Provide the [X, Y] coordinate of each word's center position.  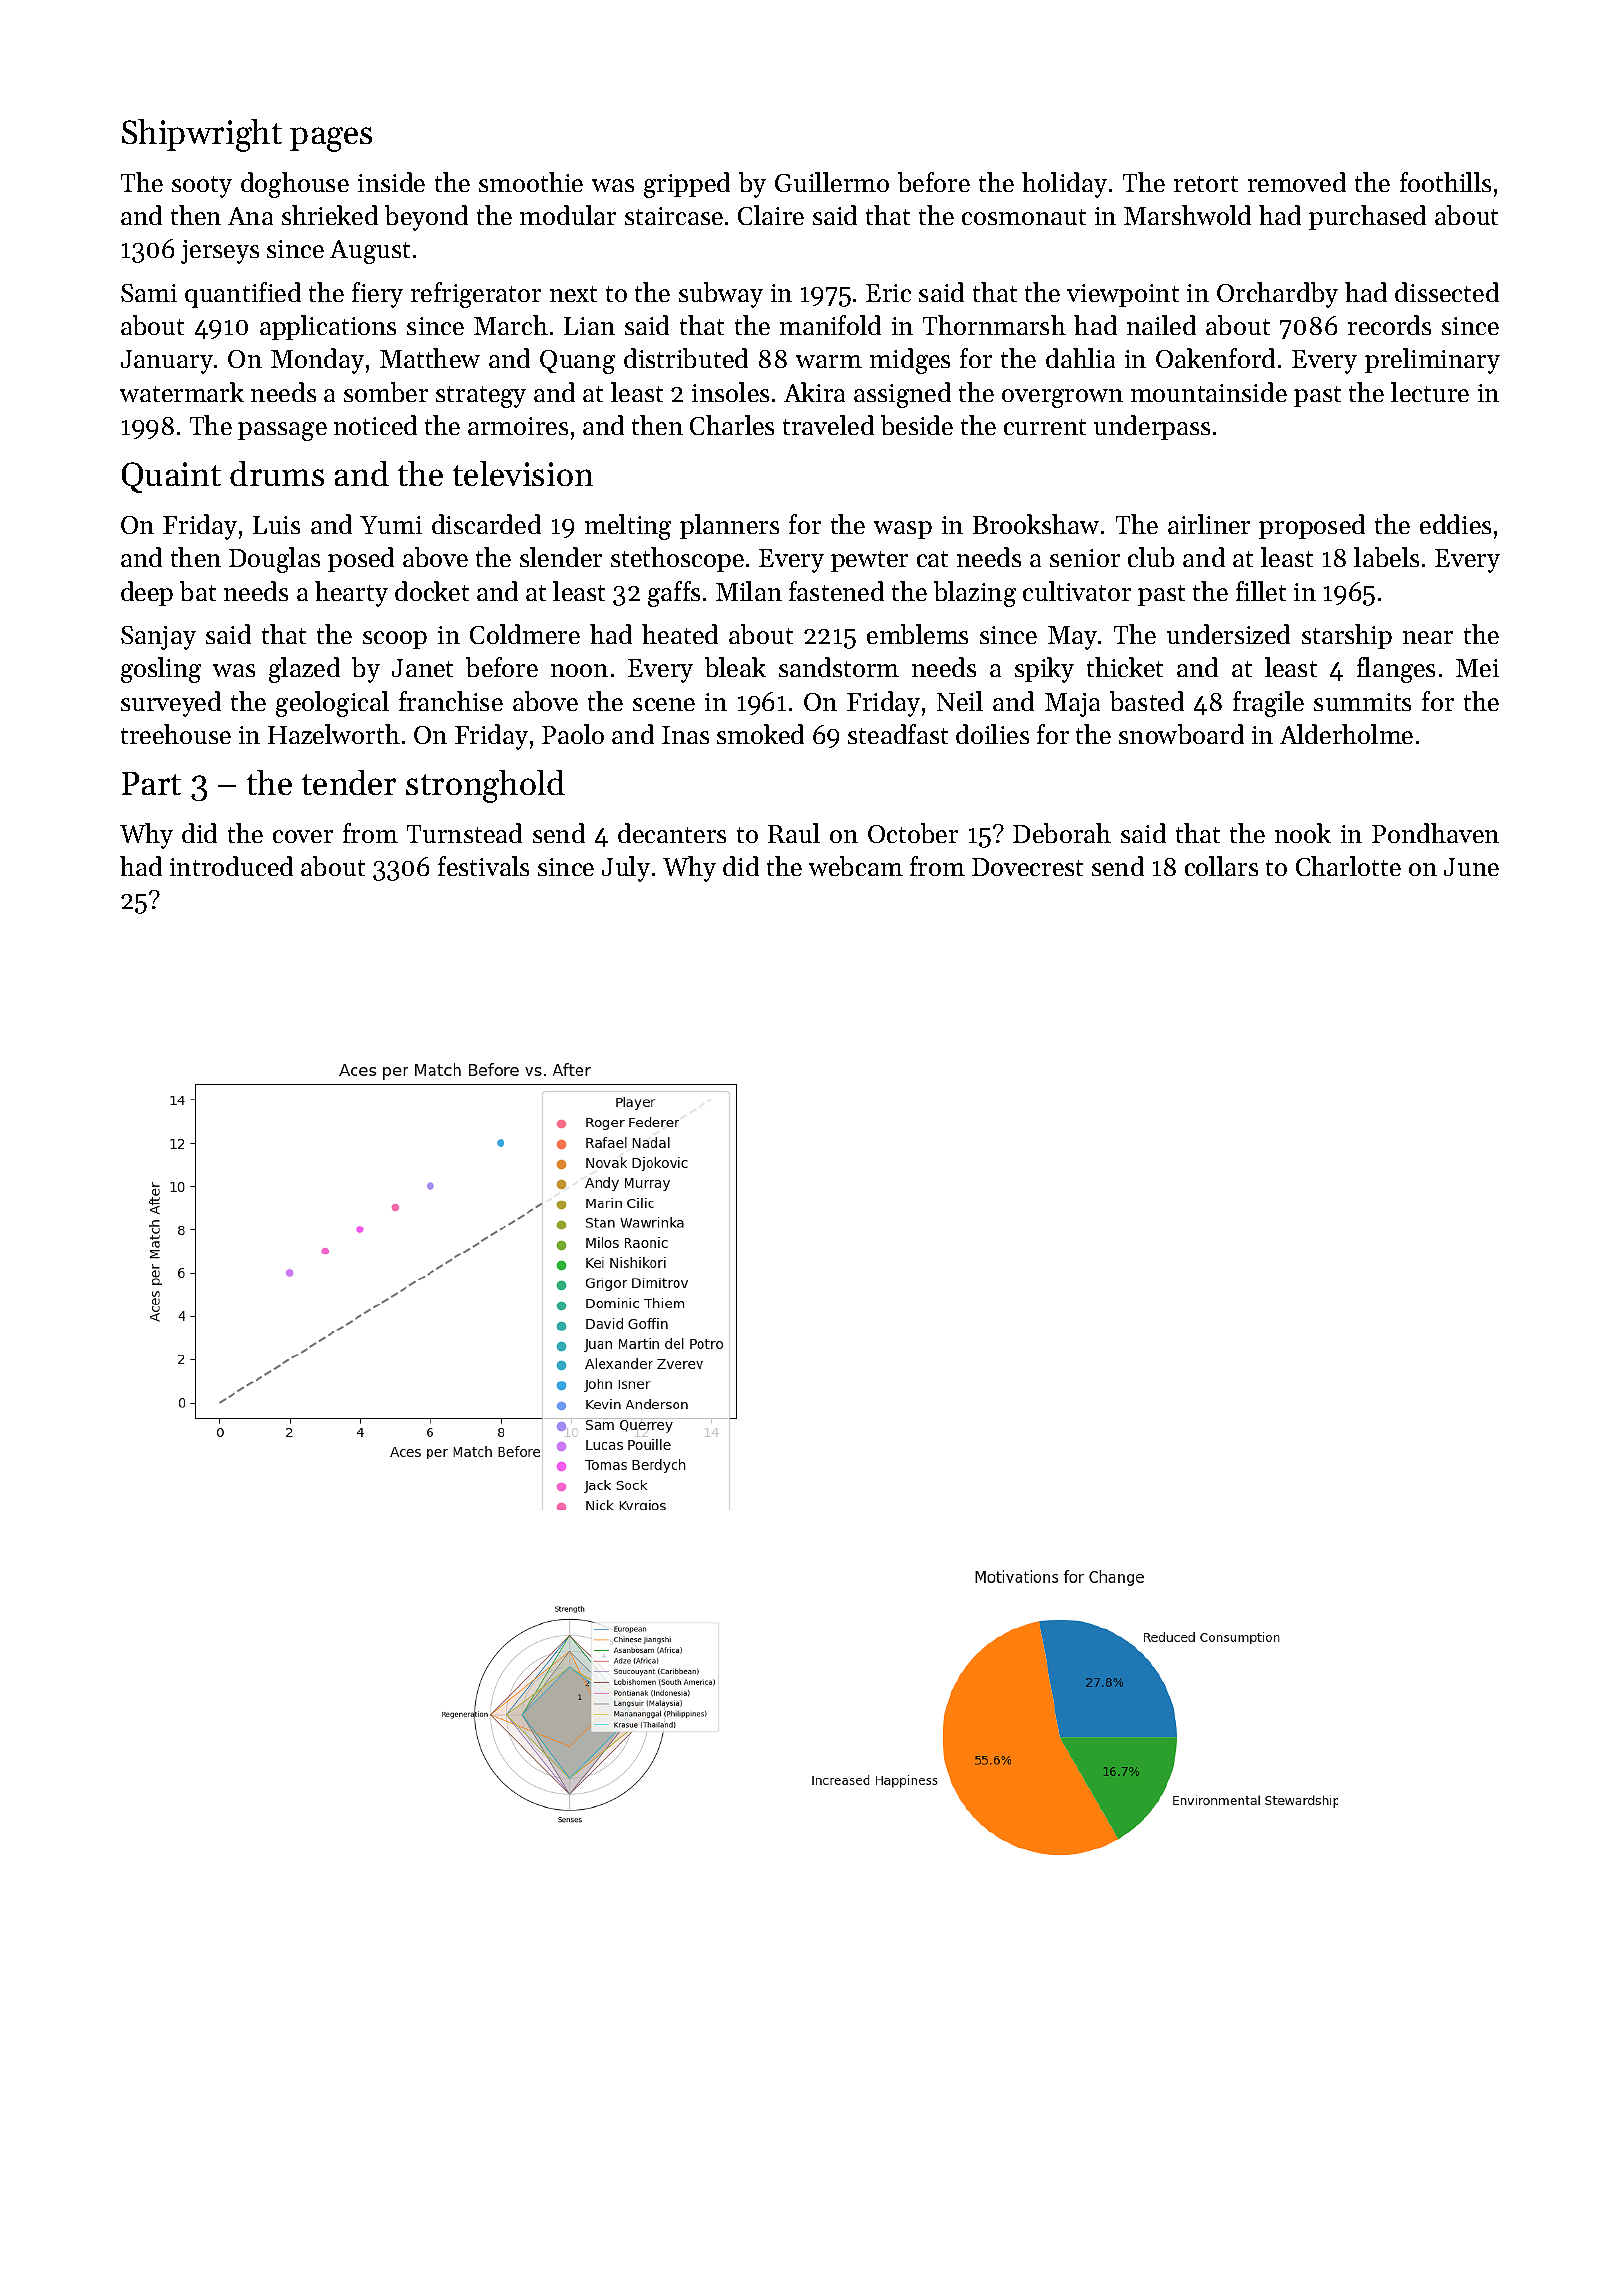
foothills [1445, 182]
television [523, 473]
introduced [231, 866]
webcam [856, 866]
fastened [836, 591]
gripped [687, 185]
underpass [1152, 427]
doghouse [295, 185]
